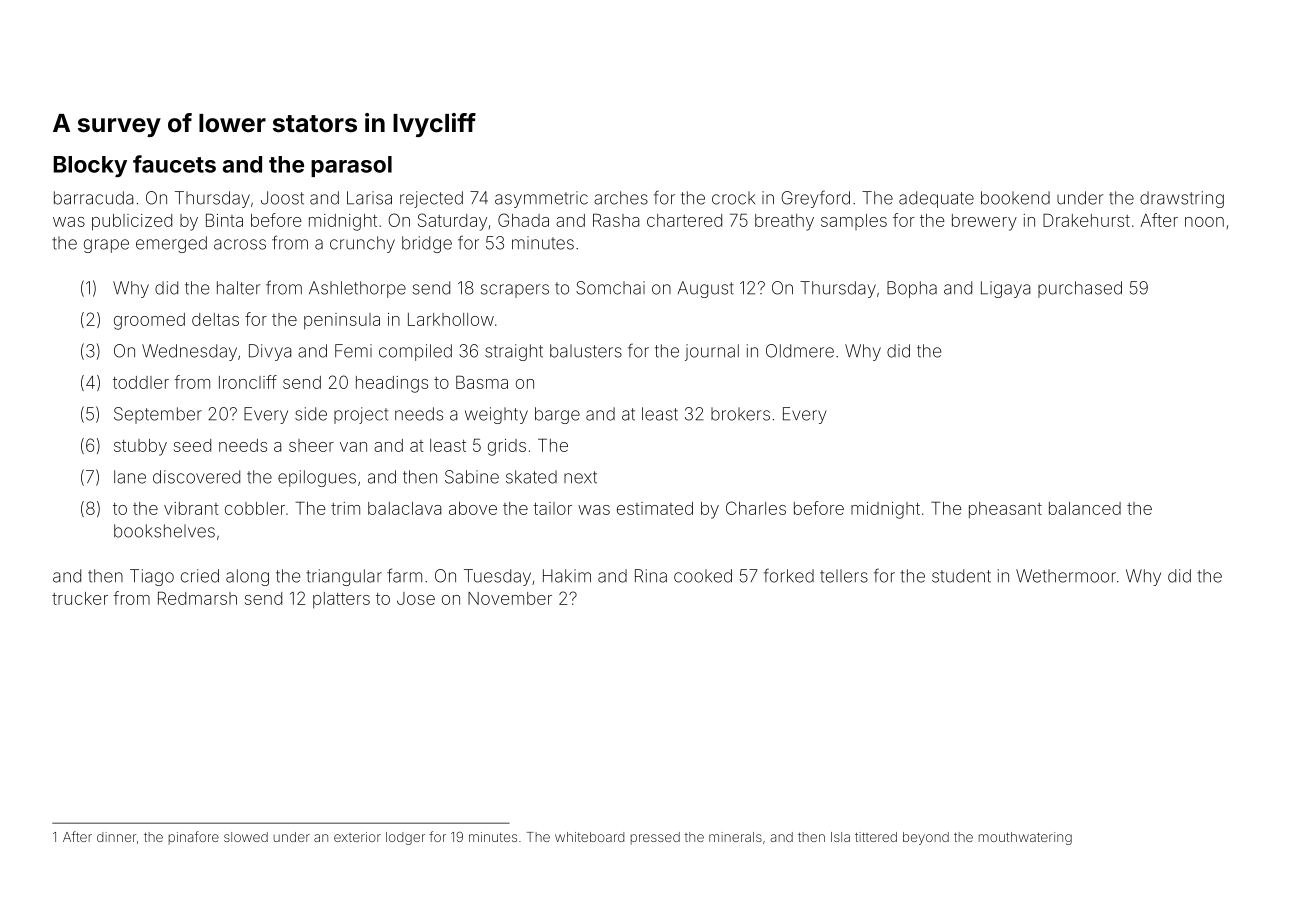  What do you see at coordinates (621, 198) in the screenshot?
I see `arches` at bounding box center [621, 198].
